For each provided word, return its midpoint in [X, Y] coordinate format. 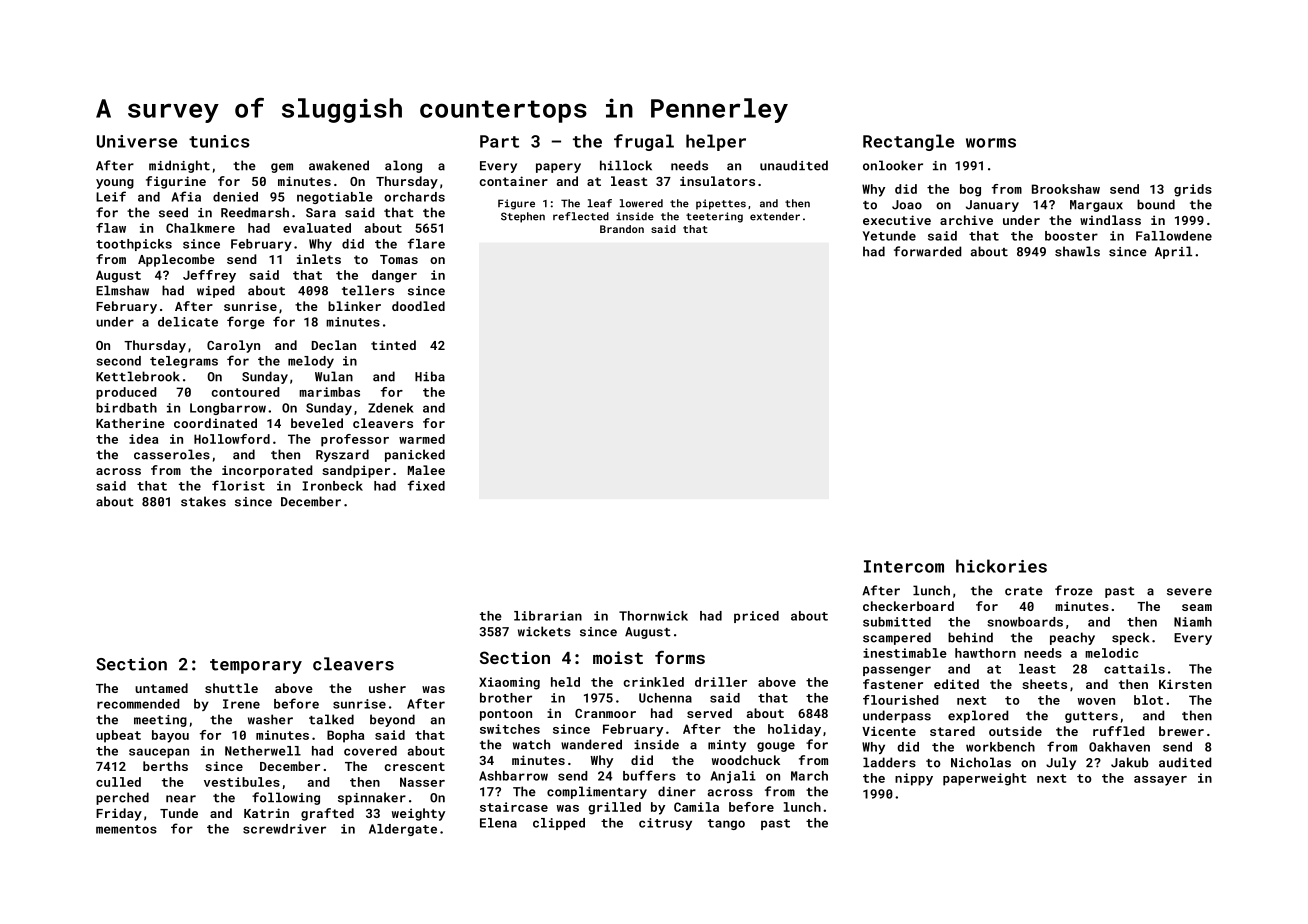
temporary [256, 666]
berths [165, 766]
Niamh [1193, 622]
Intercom [904, 566]
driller [721, 682]
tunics [219, 141]
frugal [644, 142]
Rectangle [908, 142]
